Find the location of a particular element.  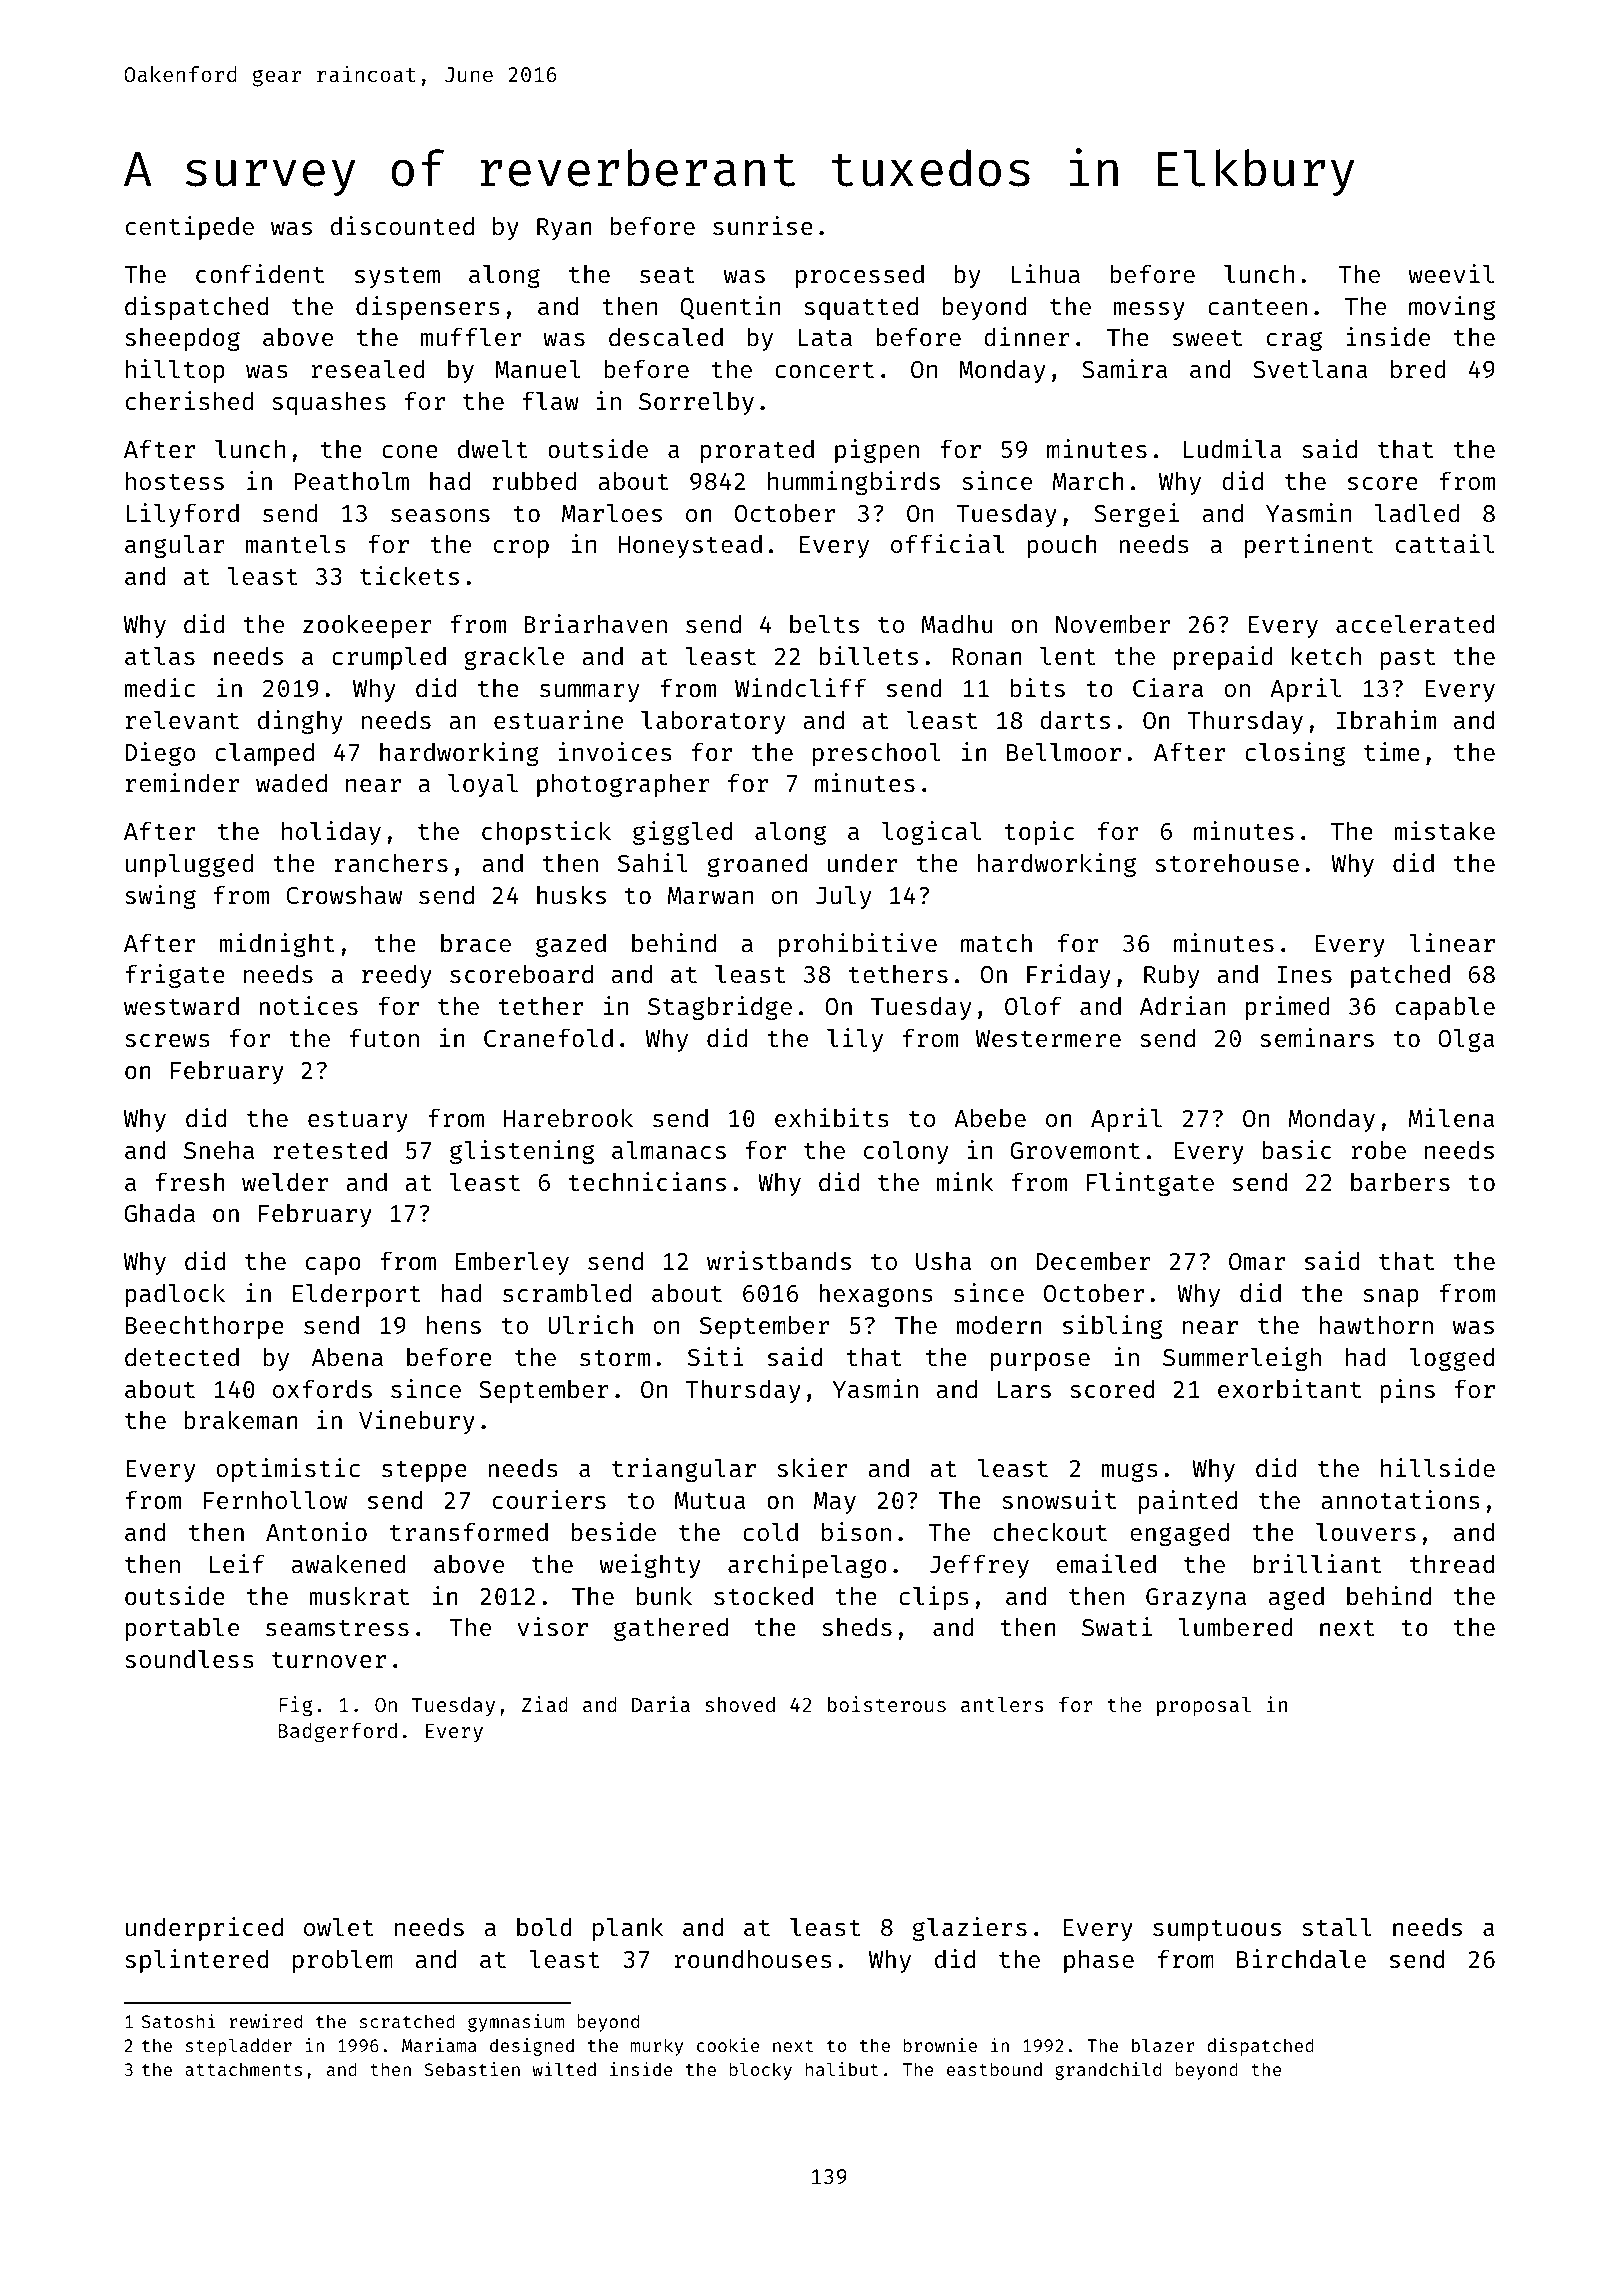

splintered is located at coordinates (196, 1961).
